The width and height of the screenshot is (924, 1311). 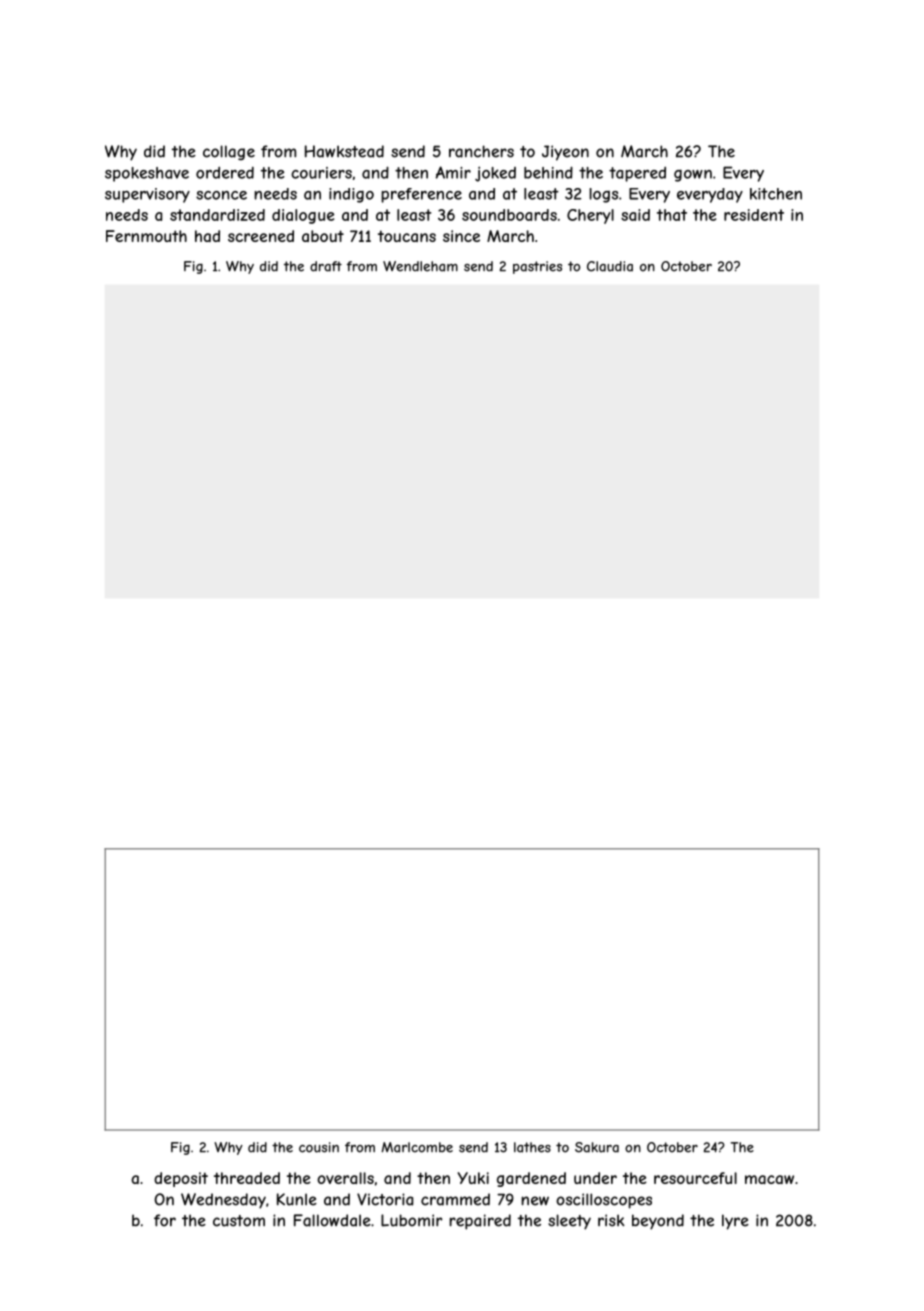 What do you see at coordinates (532, 1147) in the screenshot?
I see `lathes` at bounding box center [532, 1147].
